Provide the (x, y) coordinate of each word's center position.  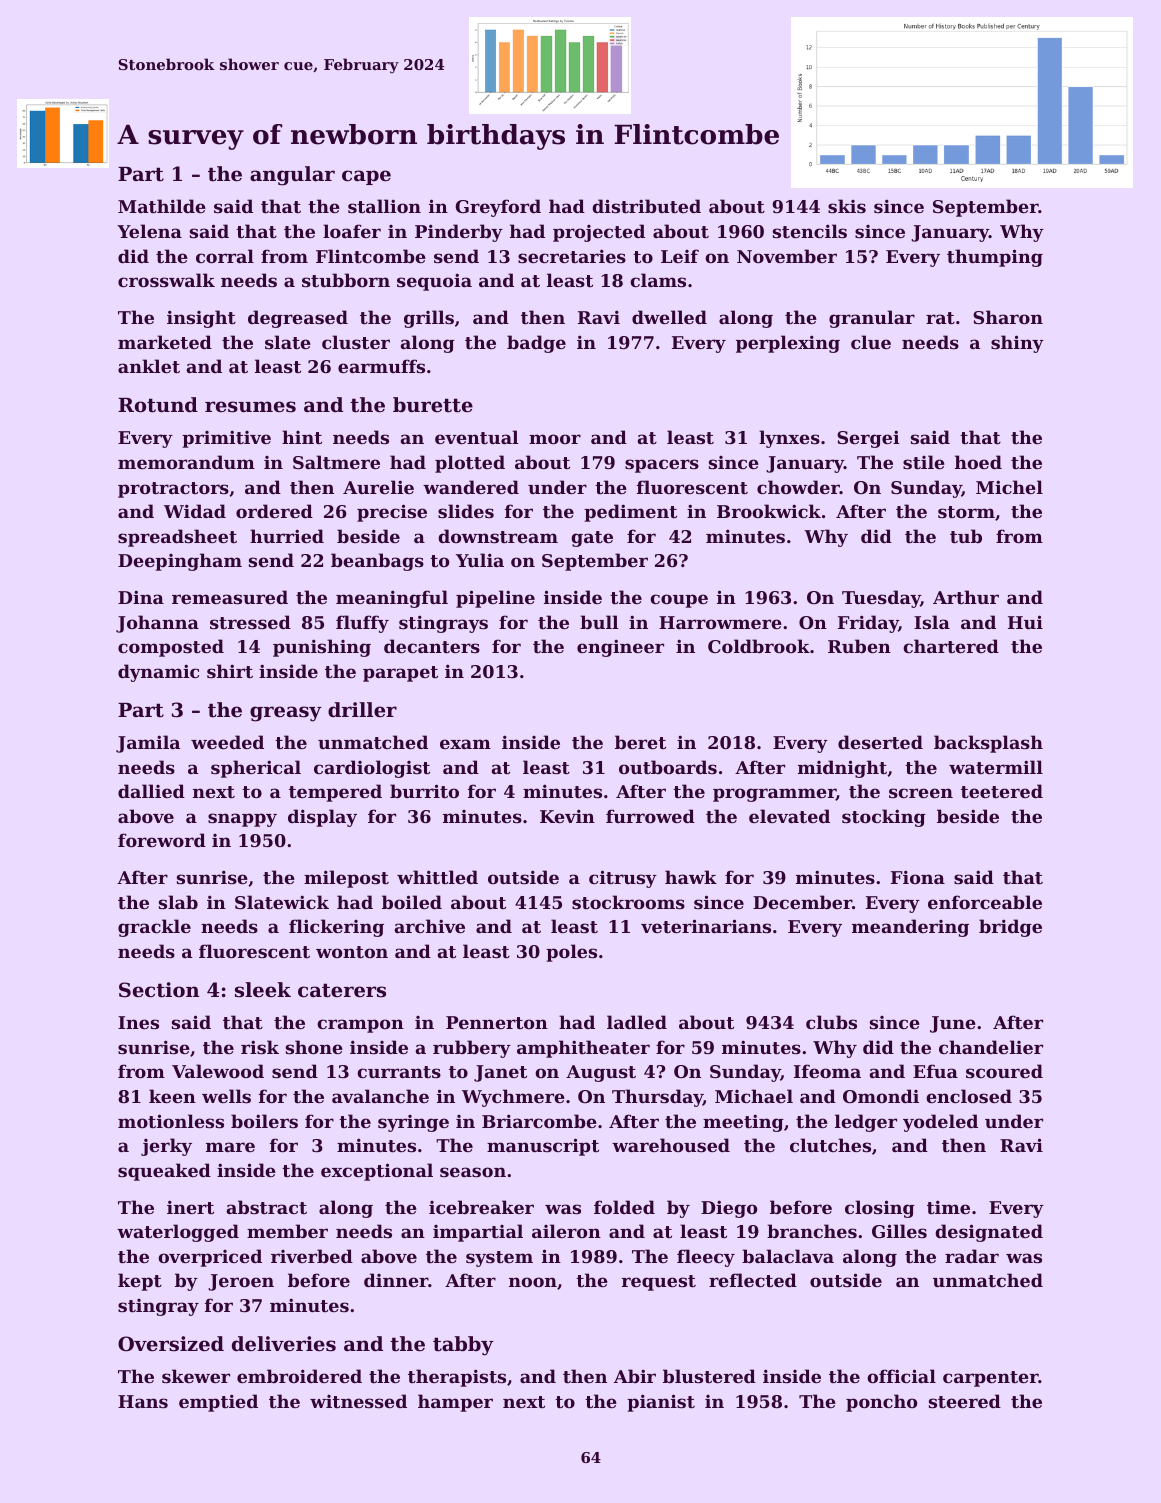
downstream (498, 536)
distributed (646, 206)
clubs (831, 1022)
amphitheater (583, 1049)
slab (178, 902)
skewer (196, 1376)
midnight (842, 769)
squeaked (164, 1172)
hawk (691, 877)
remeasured (230, 597)
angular (292, 176)
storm (966, 512)
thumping (995, 258)
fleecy (706, 1258)
